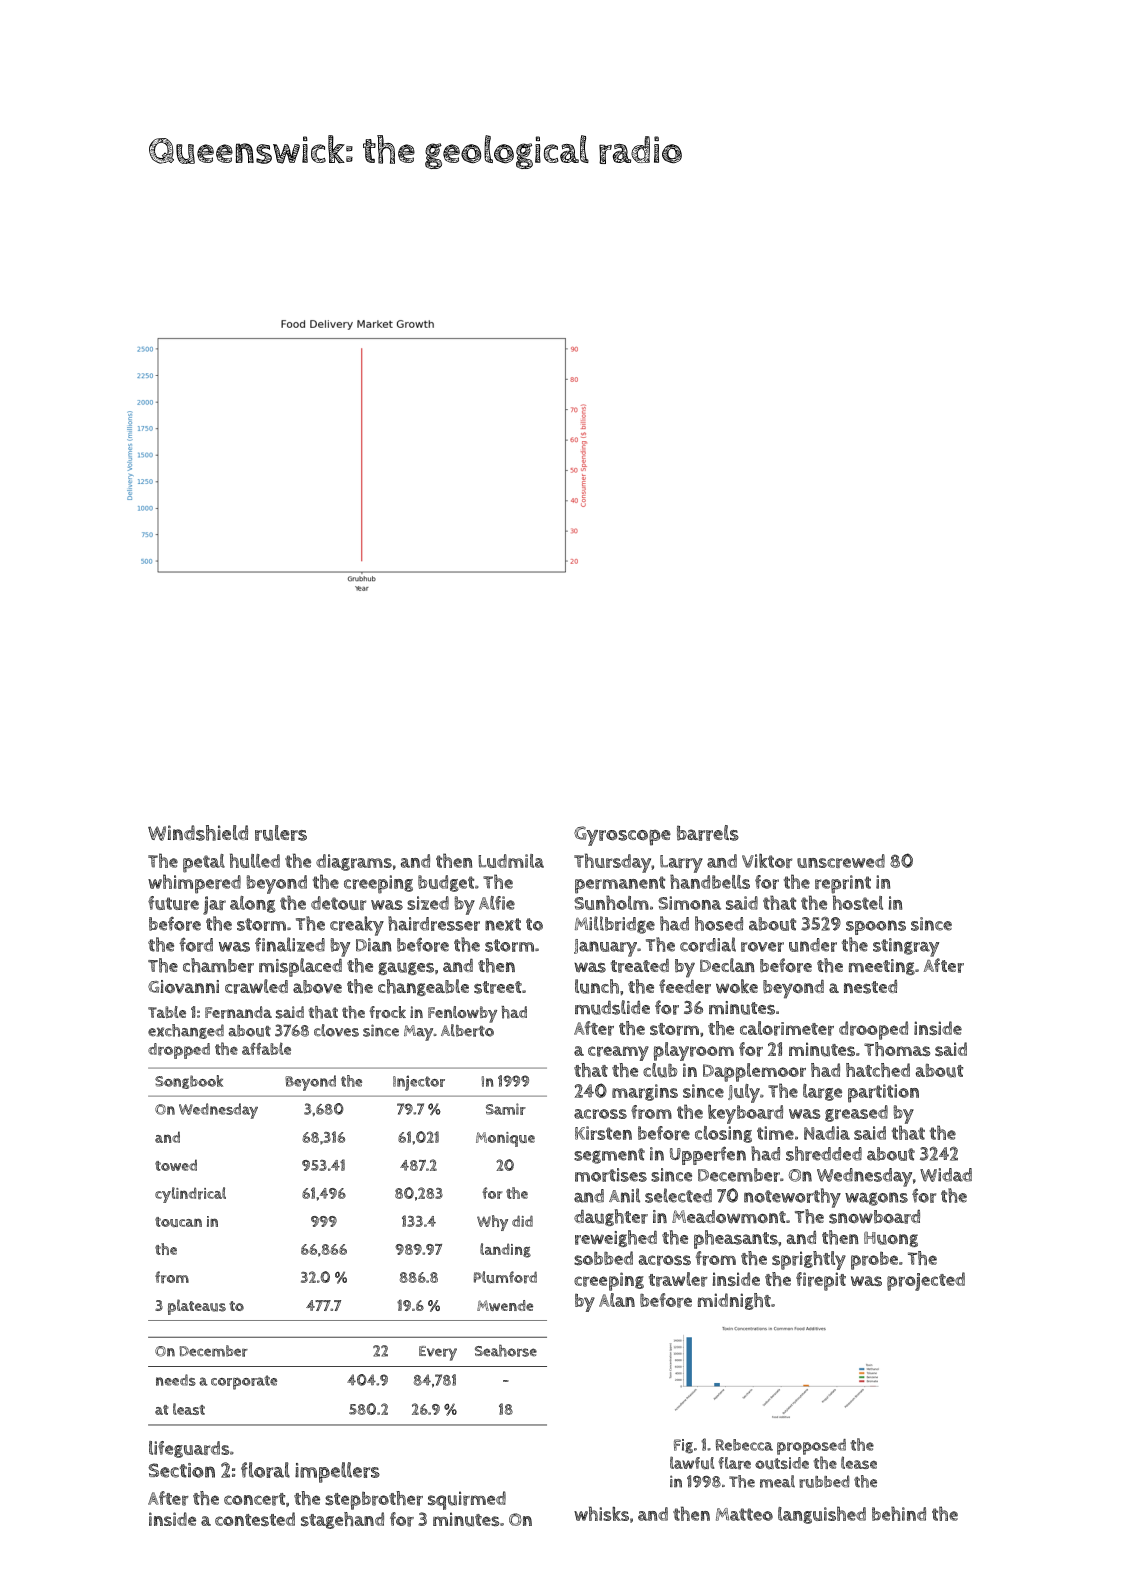 This screenshot has height=1586, width=1121. Describe the element at coordinates (601, 1513) in the screenshot. I see `whisks` at that location.
